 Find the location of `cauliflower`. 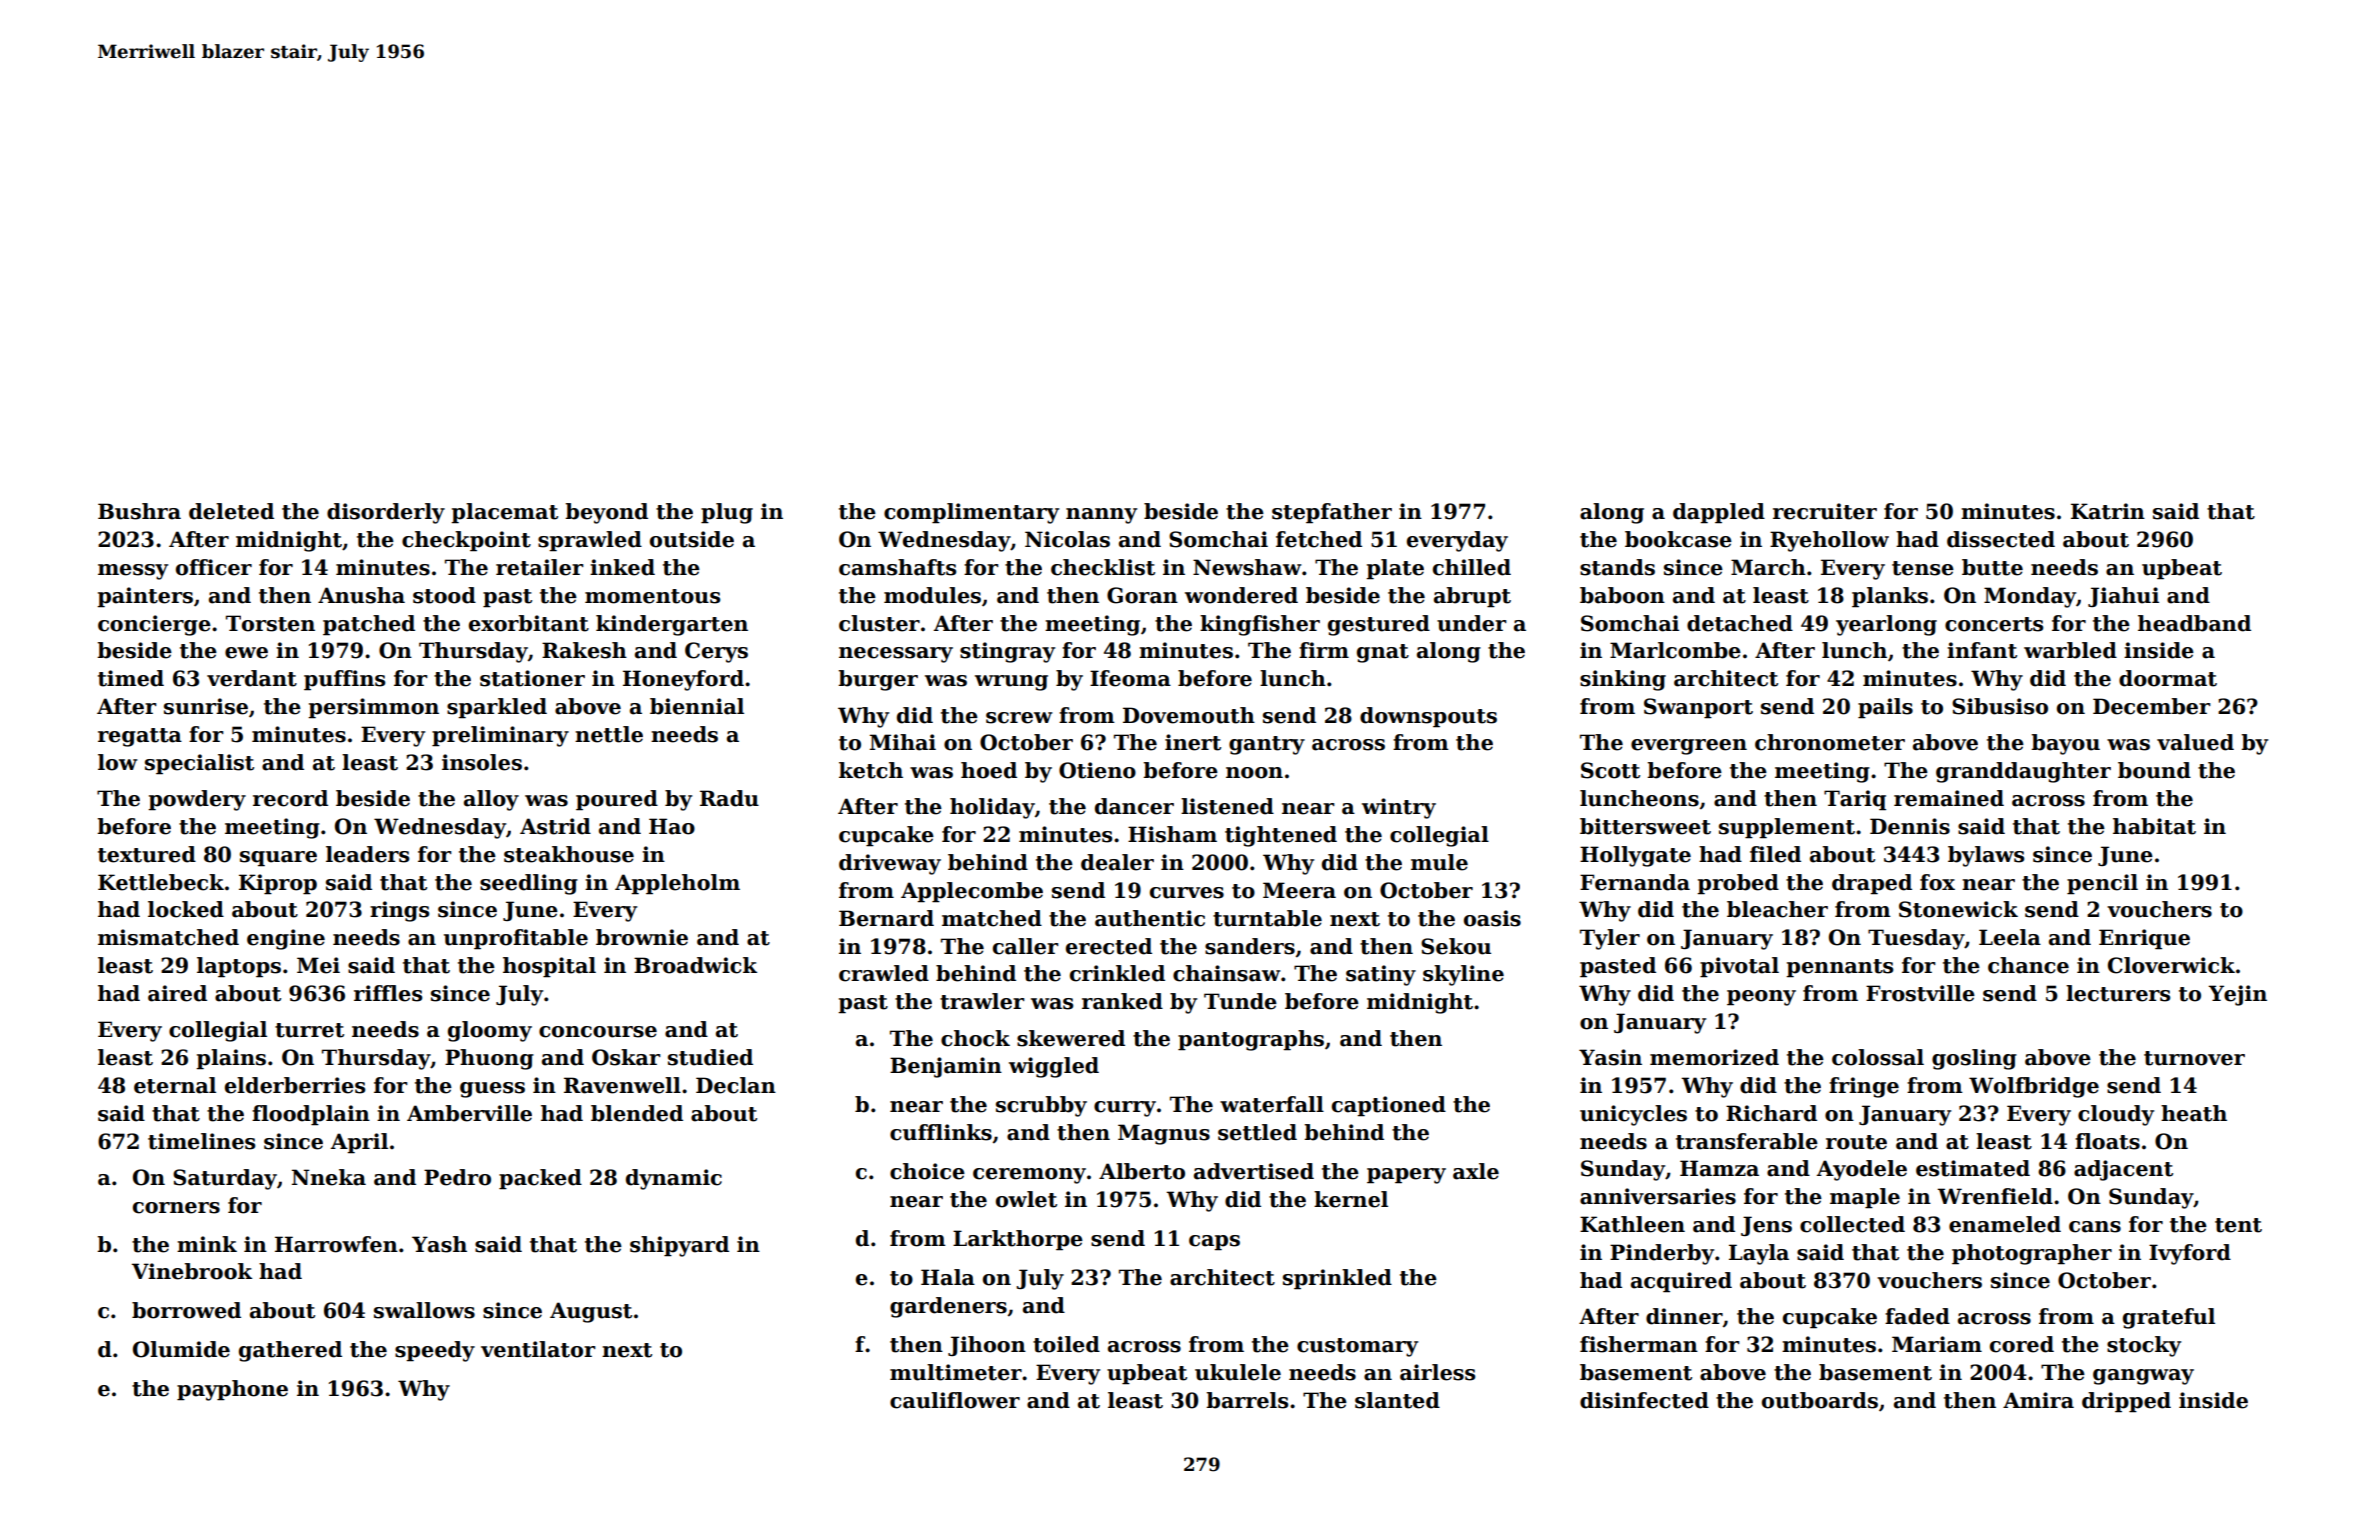

cauliflower is located at coordinates (955, 1400).
